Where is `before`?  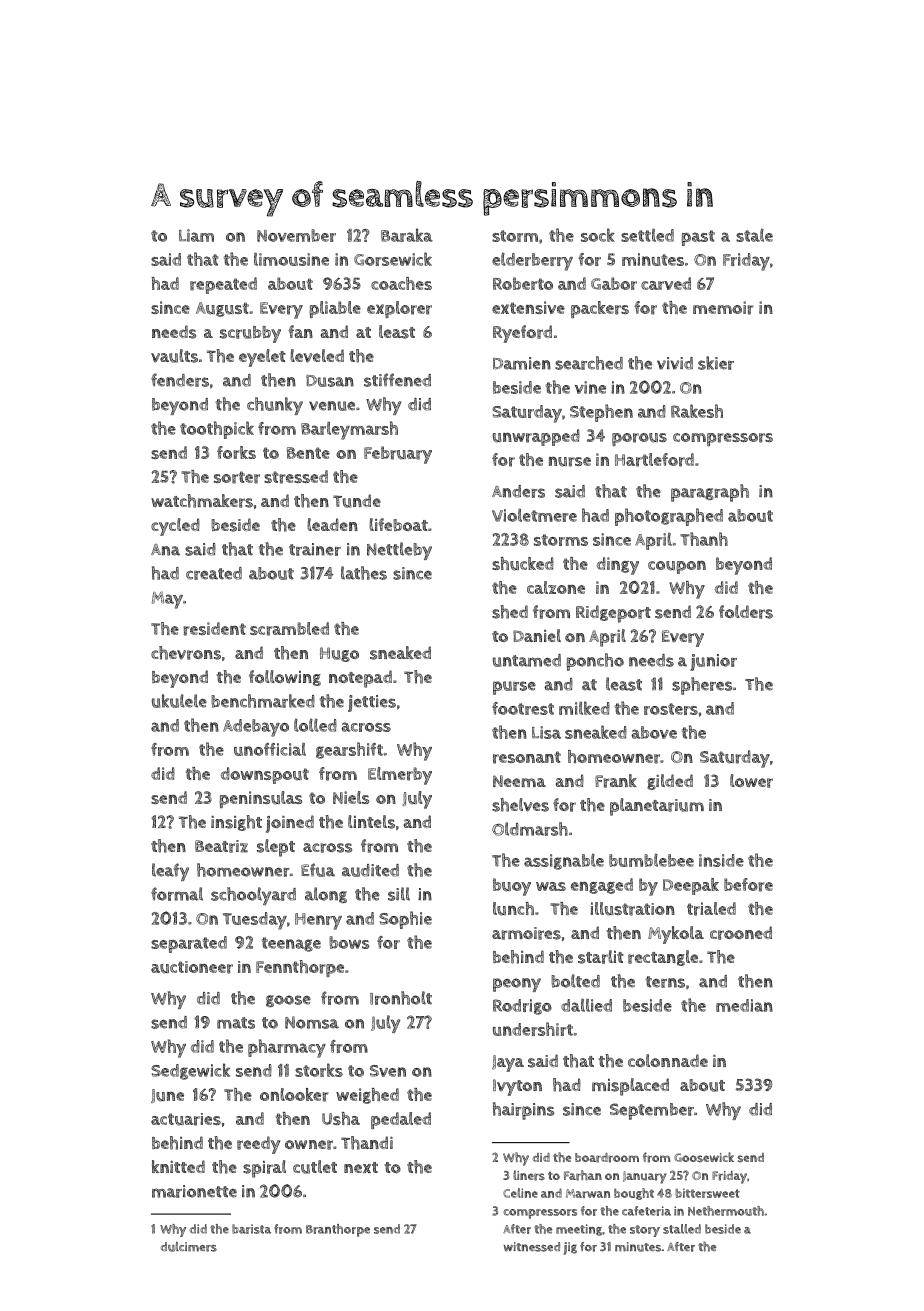 before is located at coordinates (748, 885).
